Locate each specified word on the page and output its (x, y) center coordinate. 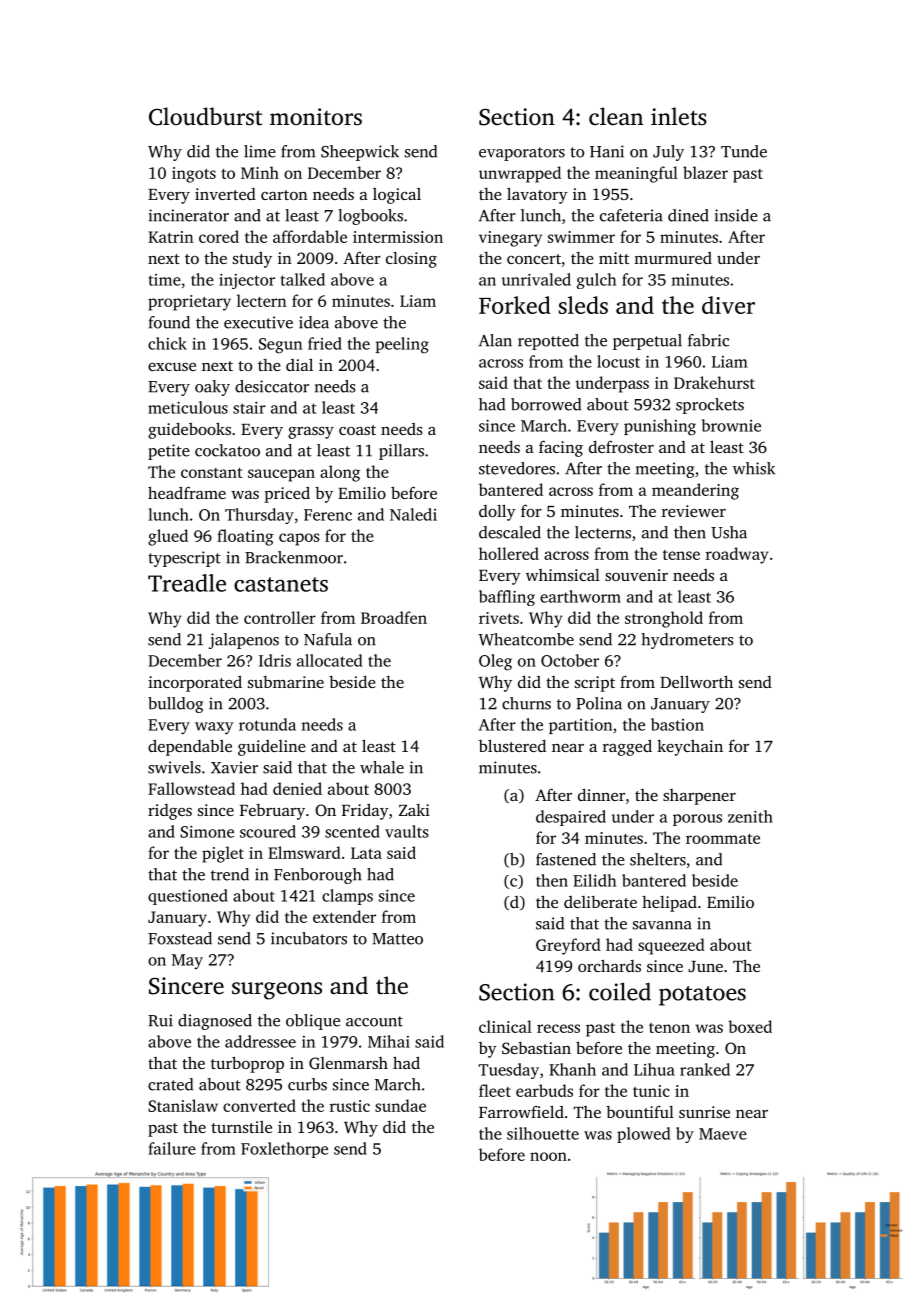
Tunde (744, 151)
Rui (160, 1020)
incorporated (195, 683)
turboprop (247, 1064)
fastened (566, 859)
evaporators (522, 154)
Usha (729, 532)
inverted (225, 194)
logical (397, 196)
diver (728, 305)
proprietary (189, 303)
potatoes (702, 996)
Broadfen (394, 617)
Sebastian (536, 1048)
